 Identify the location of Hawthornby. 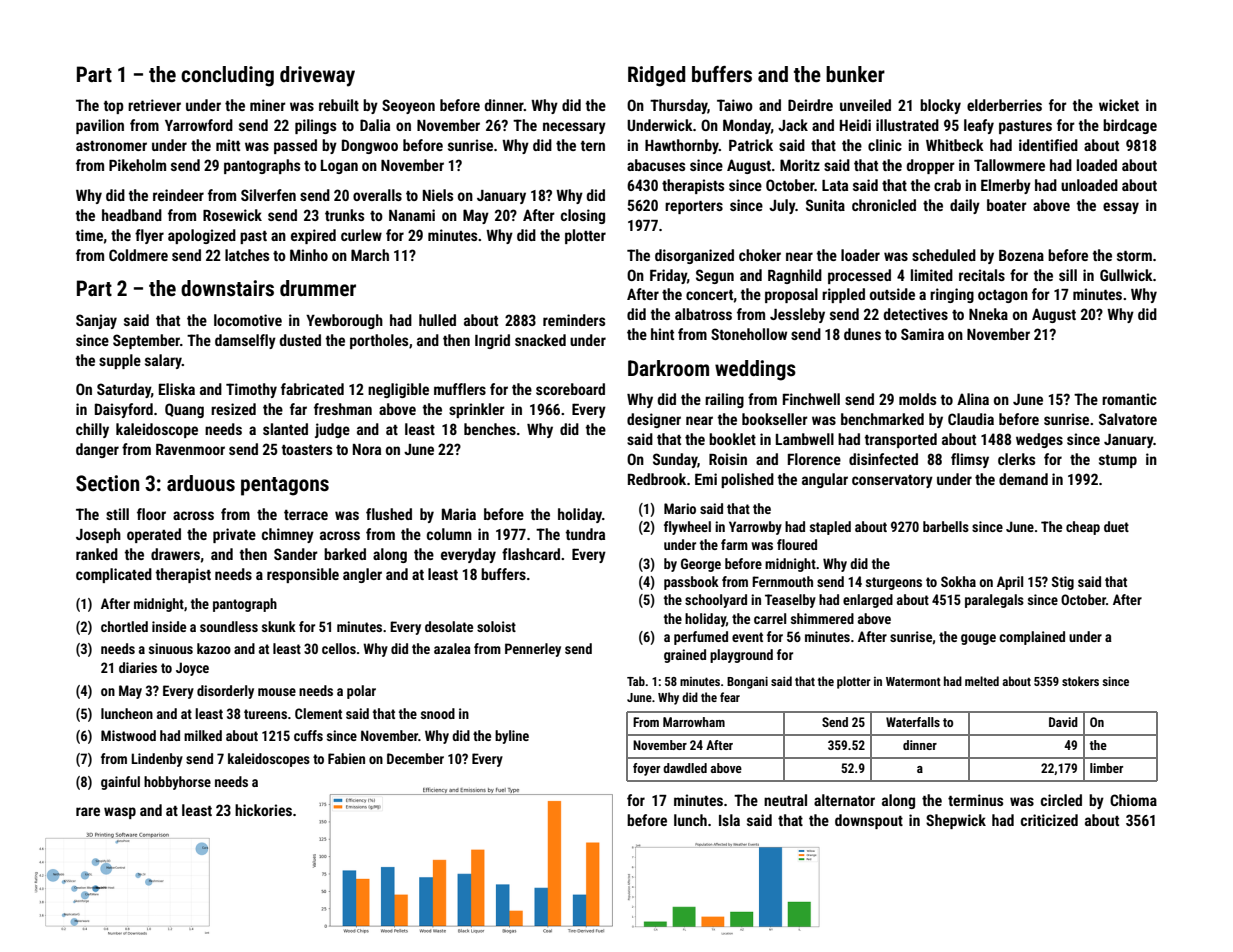
(682, 146).
